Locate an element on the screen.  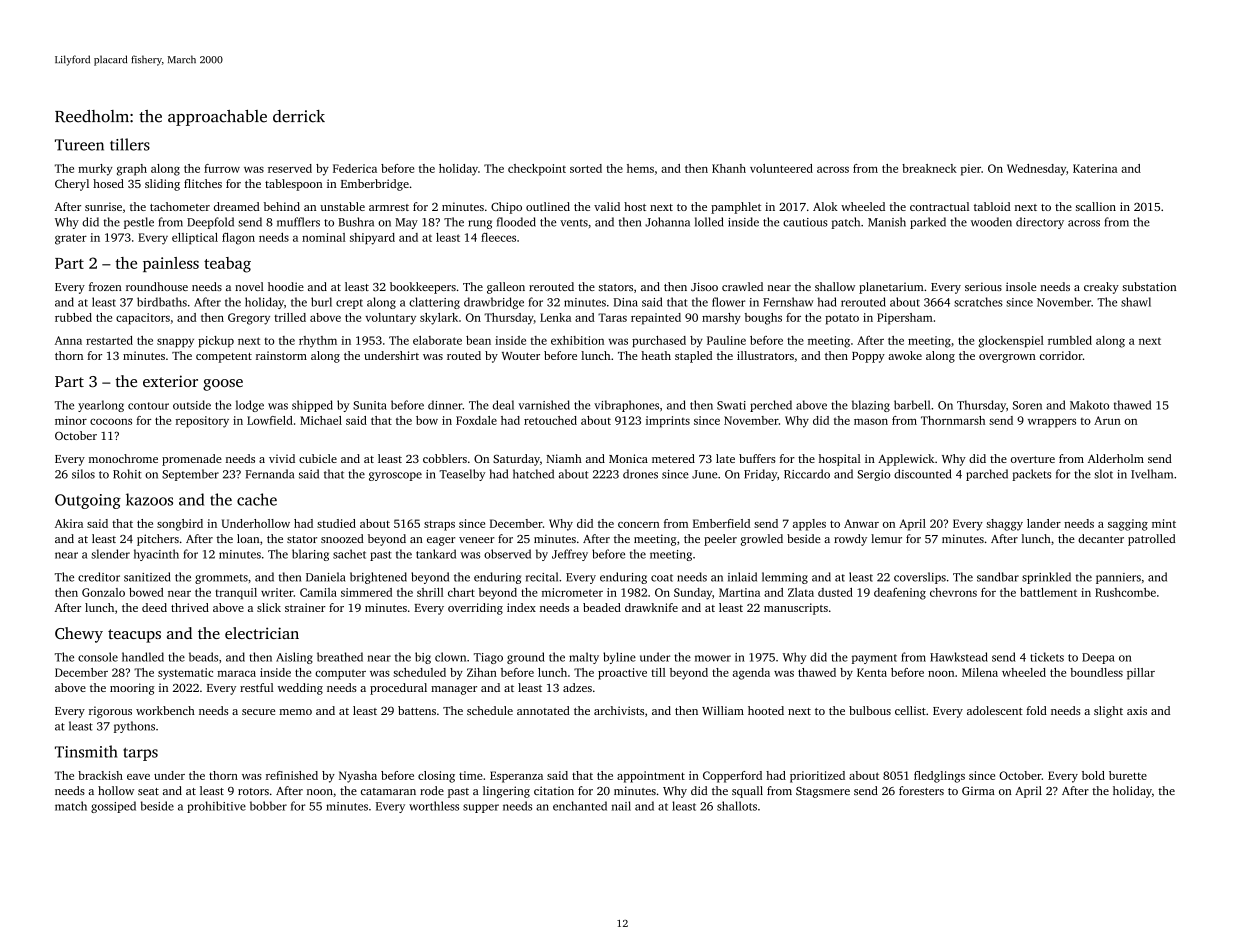
Wouter is located at coordinates (521, 356).
